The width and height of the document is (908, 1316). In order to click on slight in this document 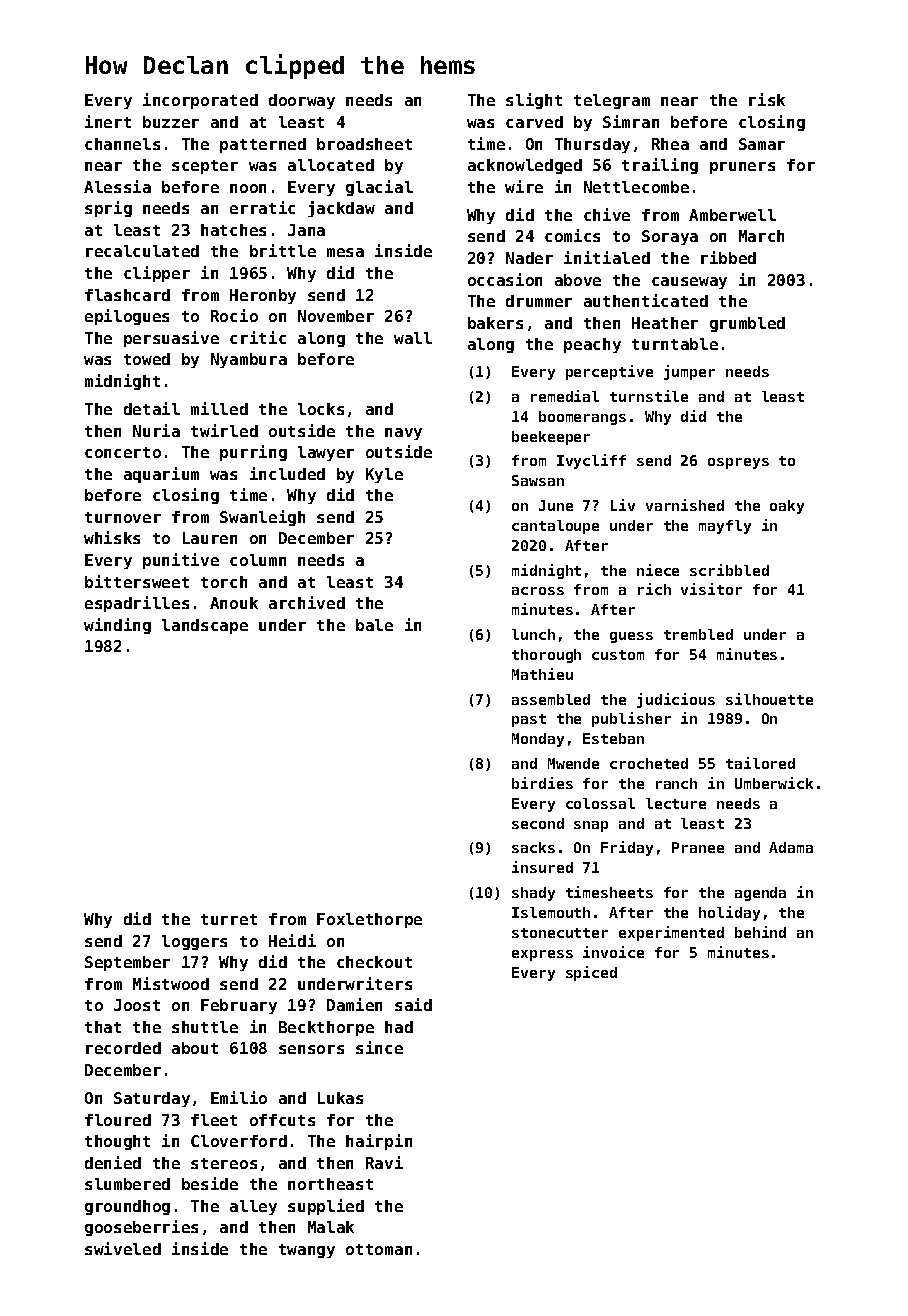, I will do `click(534, 101)`.
